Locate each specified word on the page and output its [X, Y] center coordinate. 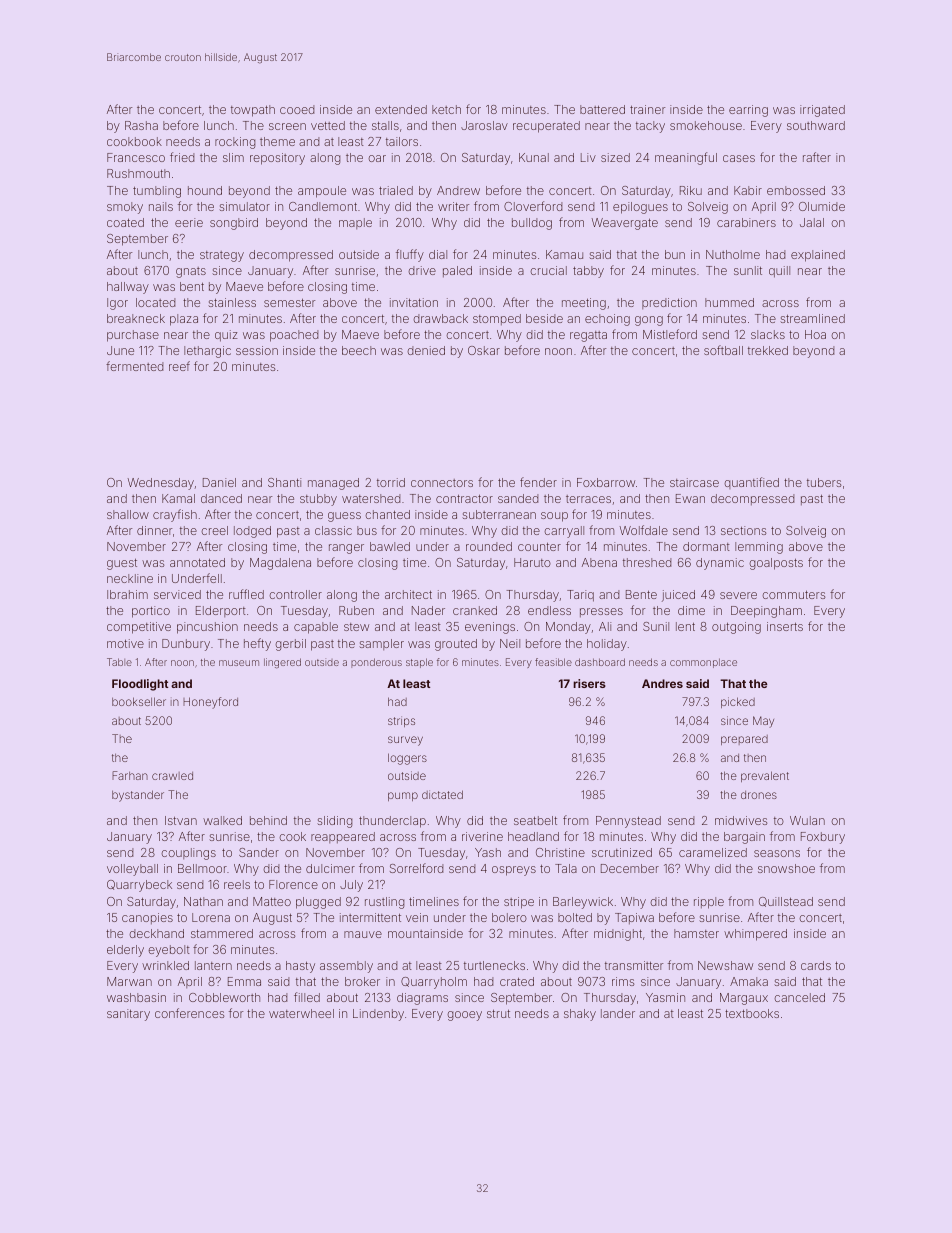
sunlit [748, 270]
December [630, 868]
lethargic [207, 352]
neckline [130, 578]
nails [161, 206]
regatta [588, 336]
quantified [751, 483]
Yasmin [665, 997]
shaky [580, 1015]
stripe [519, 903]
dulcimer [330, 868]
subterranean [499, 514]
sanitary [128, 1015]
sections [743, 530]
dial [438, 254]
